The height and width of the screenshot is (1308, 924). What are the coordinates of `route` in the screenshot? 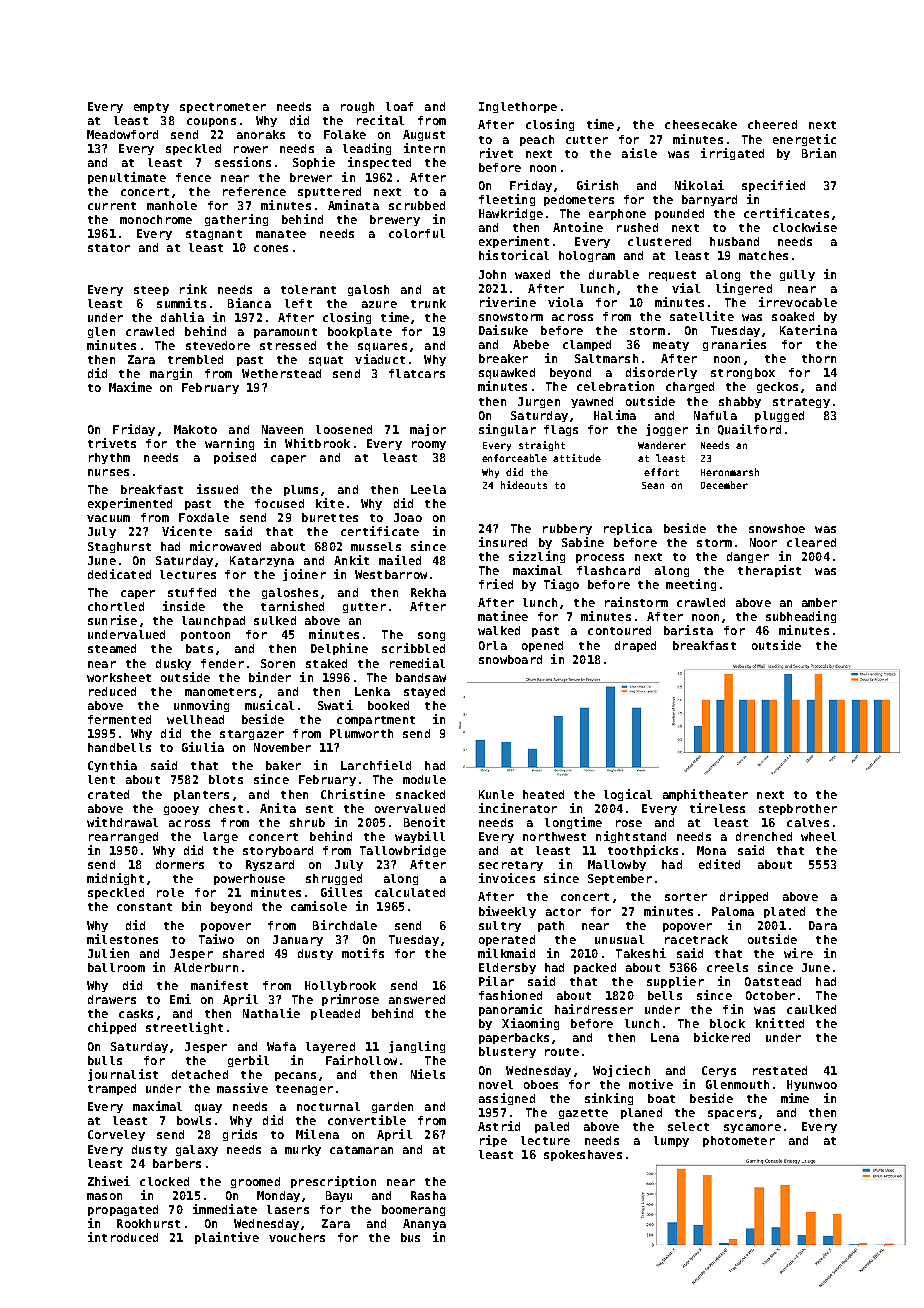 It's located at (562, 1052).
